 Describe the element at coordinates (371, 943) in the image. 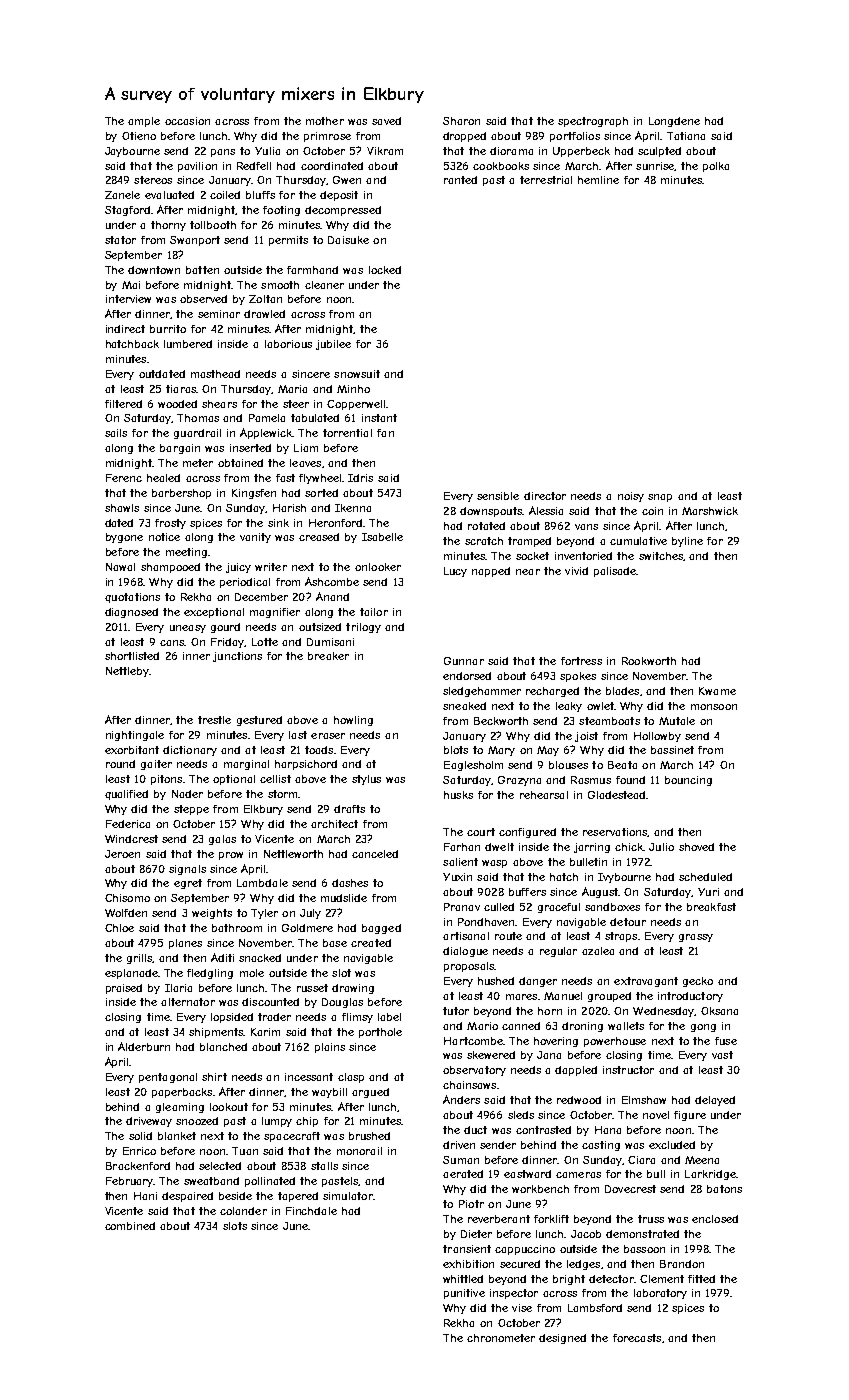

I see `created` at that location.
